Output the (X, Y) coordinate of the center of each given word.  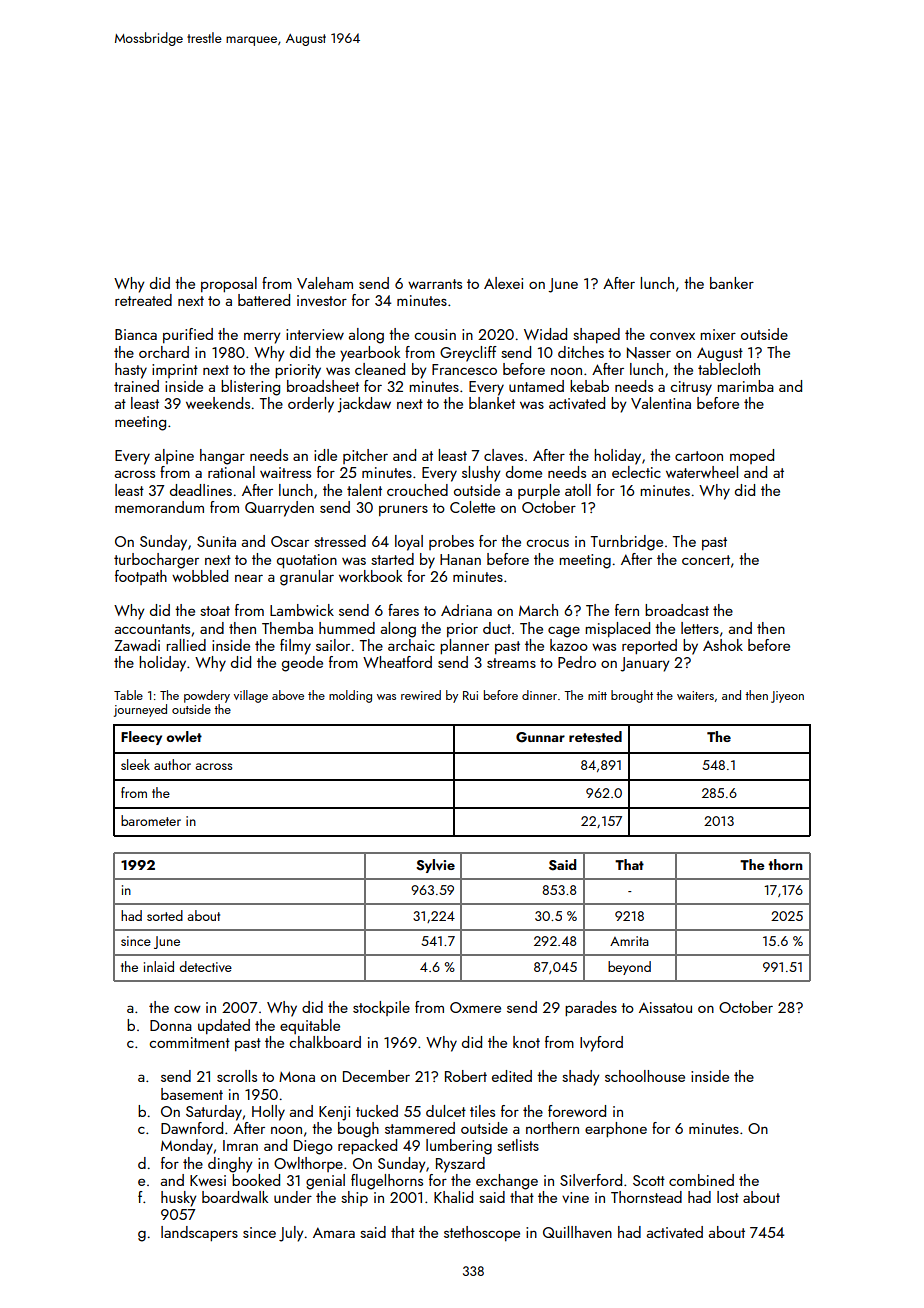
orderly (311, 405)
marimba (745, 386)
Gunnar (540, 737)
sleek (135, 764)
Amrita (629, 941)
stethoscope (482, 1233)
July (291, 1234)
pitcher (365, 456)
